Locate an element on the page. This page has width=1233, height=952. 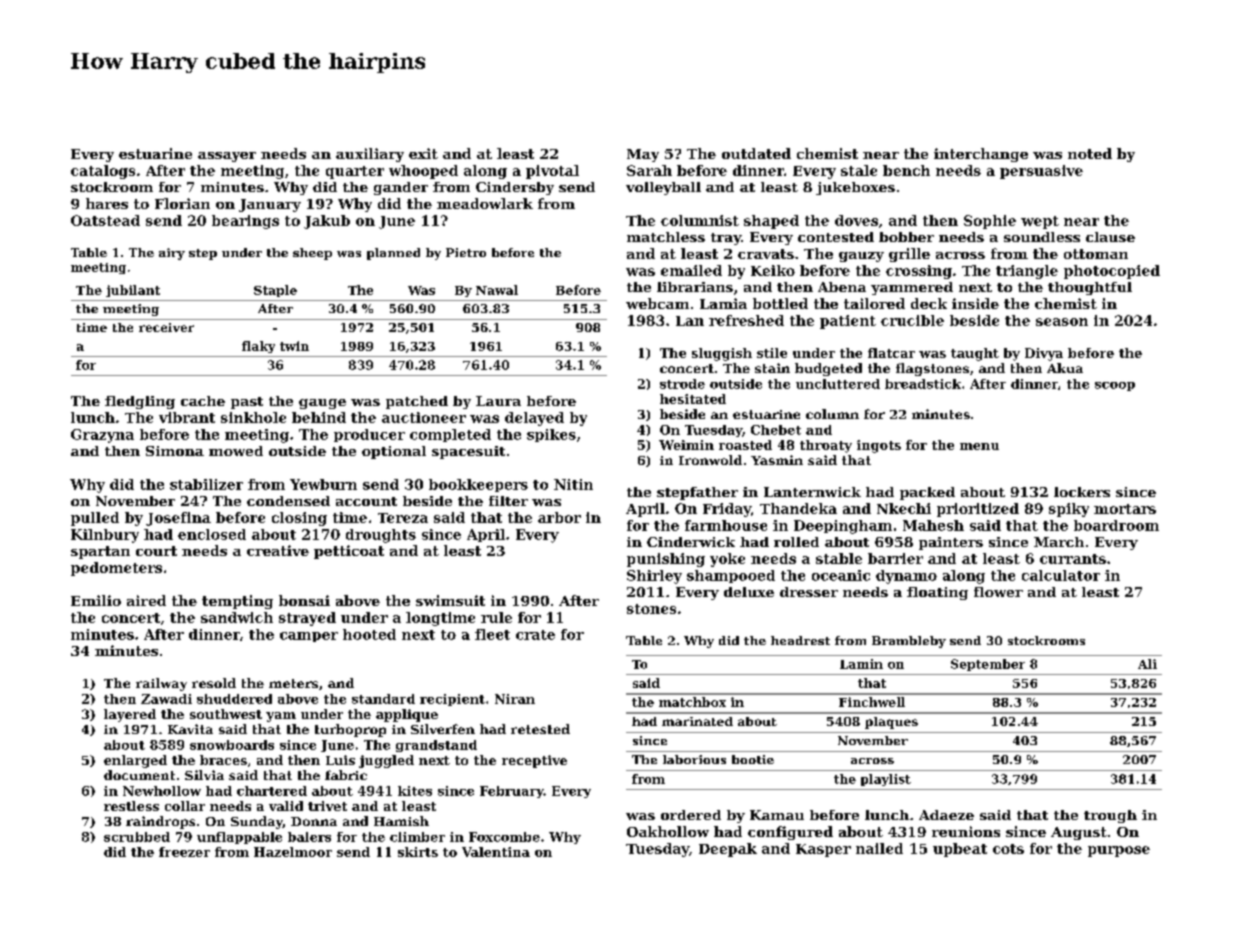
Friday is located at coordinates (727, 510).
